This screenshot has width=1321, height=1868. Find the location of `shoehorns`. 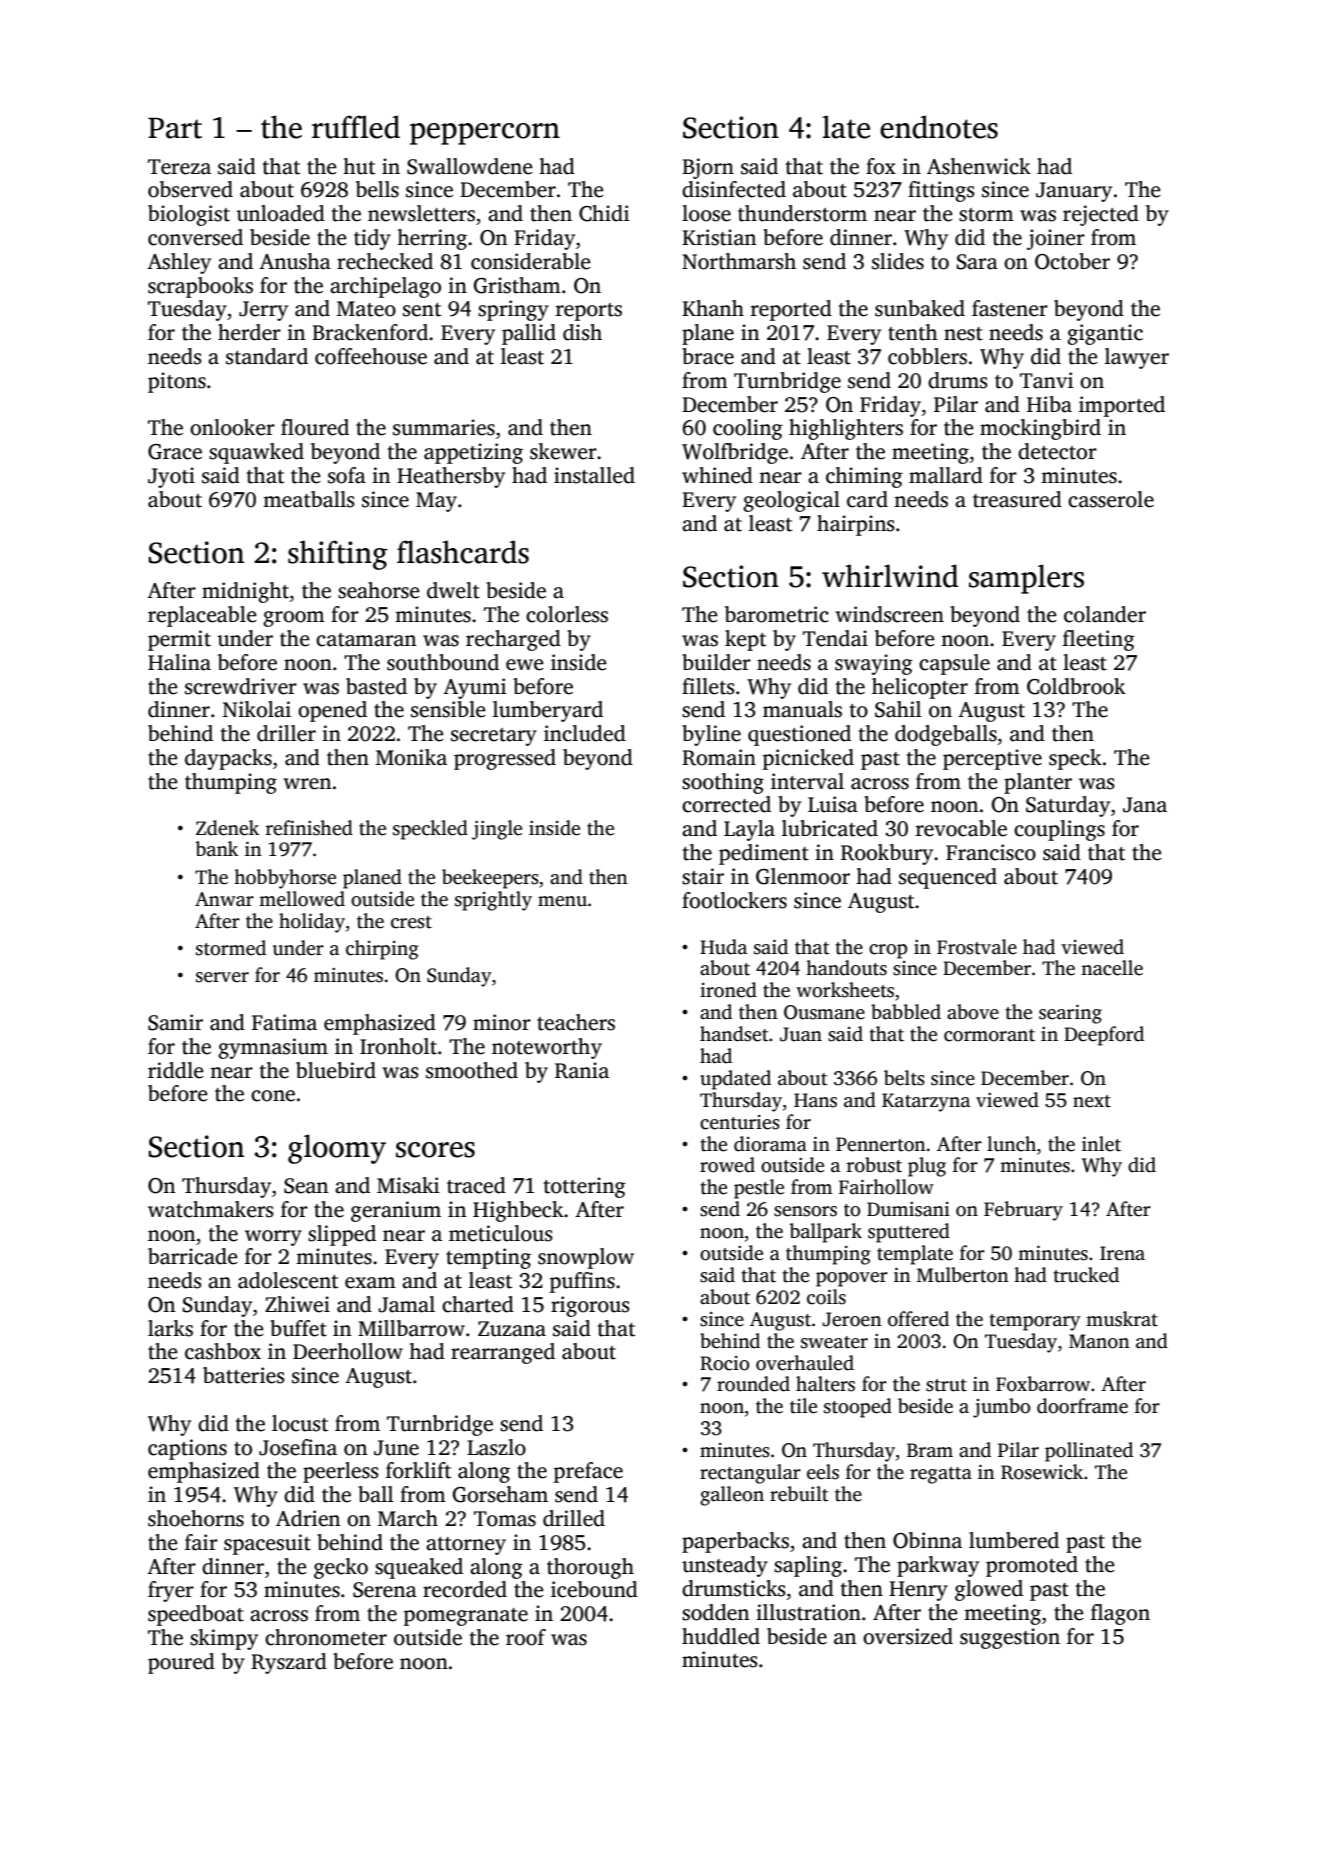

shoehorns is located at coordinates (196, 1518).
